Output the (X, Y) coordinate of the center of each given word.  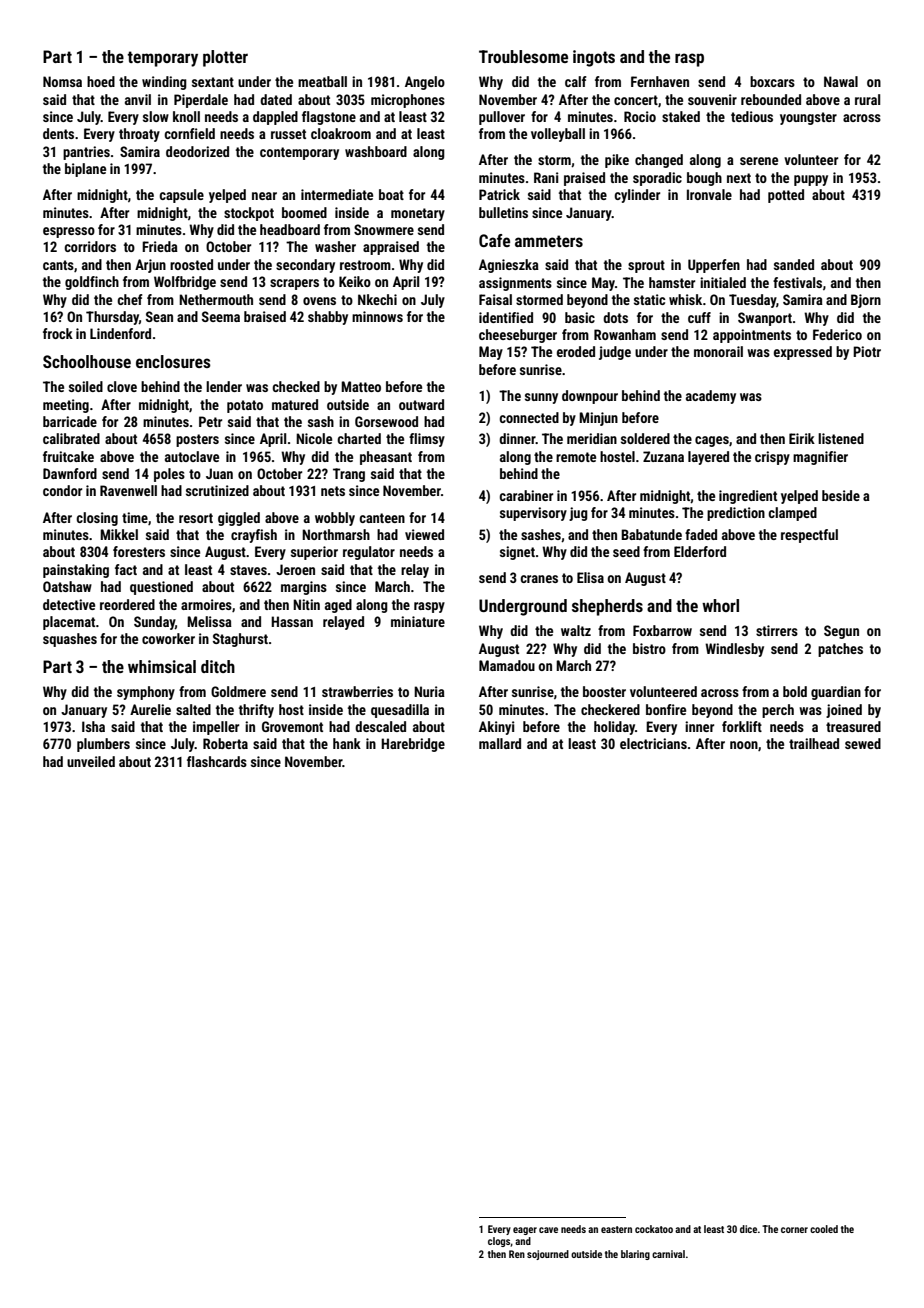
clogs (499, 1242)
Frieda (160, 246)
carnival (668, 1254)
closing (97, 519)
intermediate (337, 194)
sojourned (548, 1255)
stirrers (777, 630)
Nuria (429, 691)
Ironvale (709, 194)
